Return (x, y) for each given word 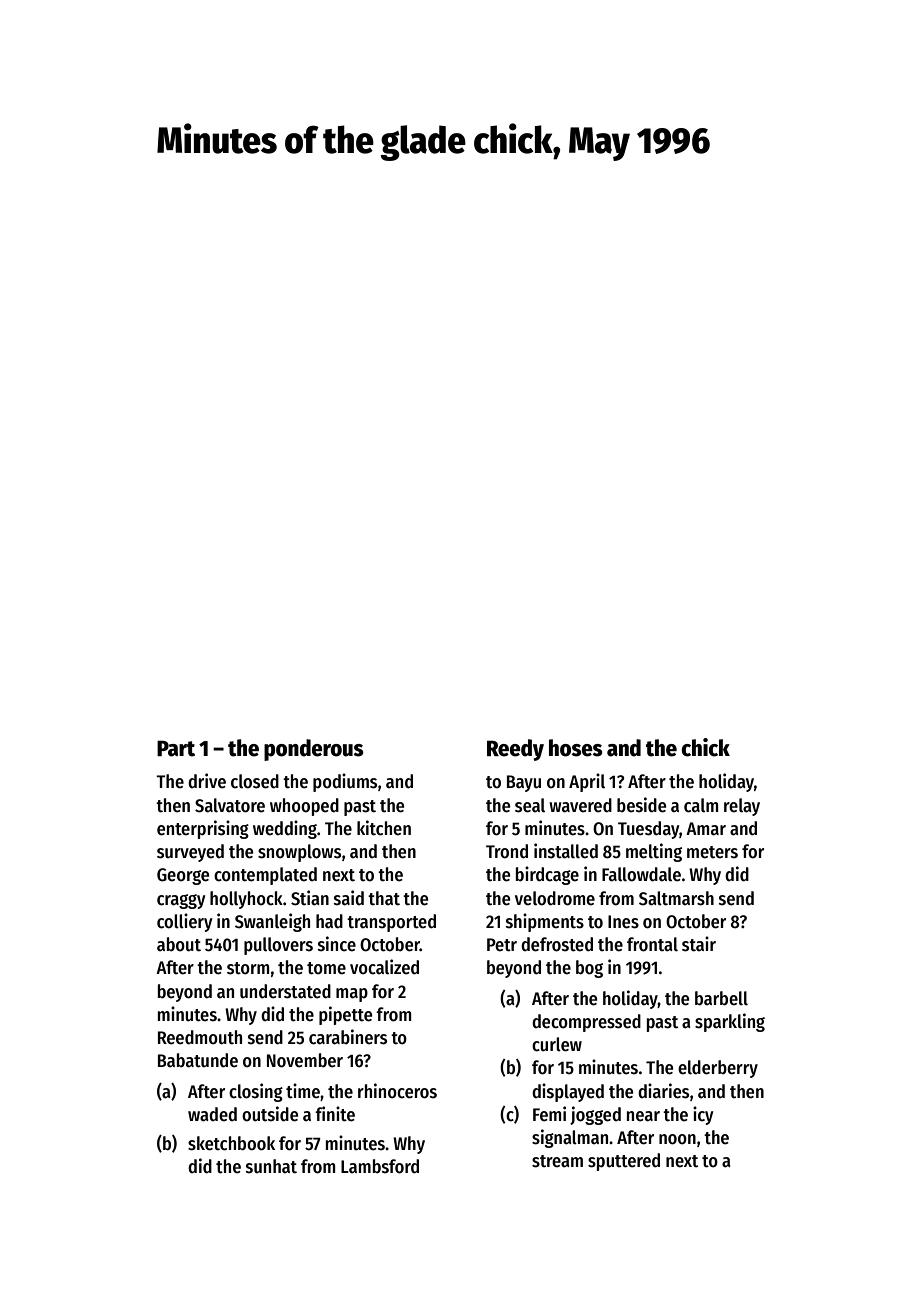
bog (589, 969)
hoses (576, 748)
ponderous (314, 750)
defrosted (557, 944)
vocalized (384, 967)
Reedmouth (200, 1037)
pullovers (278, 946)
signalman (570, 1138)
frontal (652, 944)
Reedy (515, 750)
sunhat (271, 1166)
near (643, 1116)
